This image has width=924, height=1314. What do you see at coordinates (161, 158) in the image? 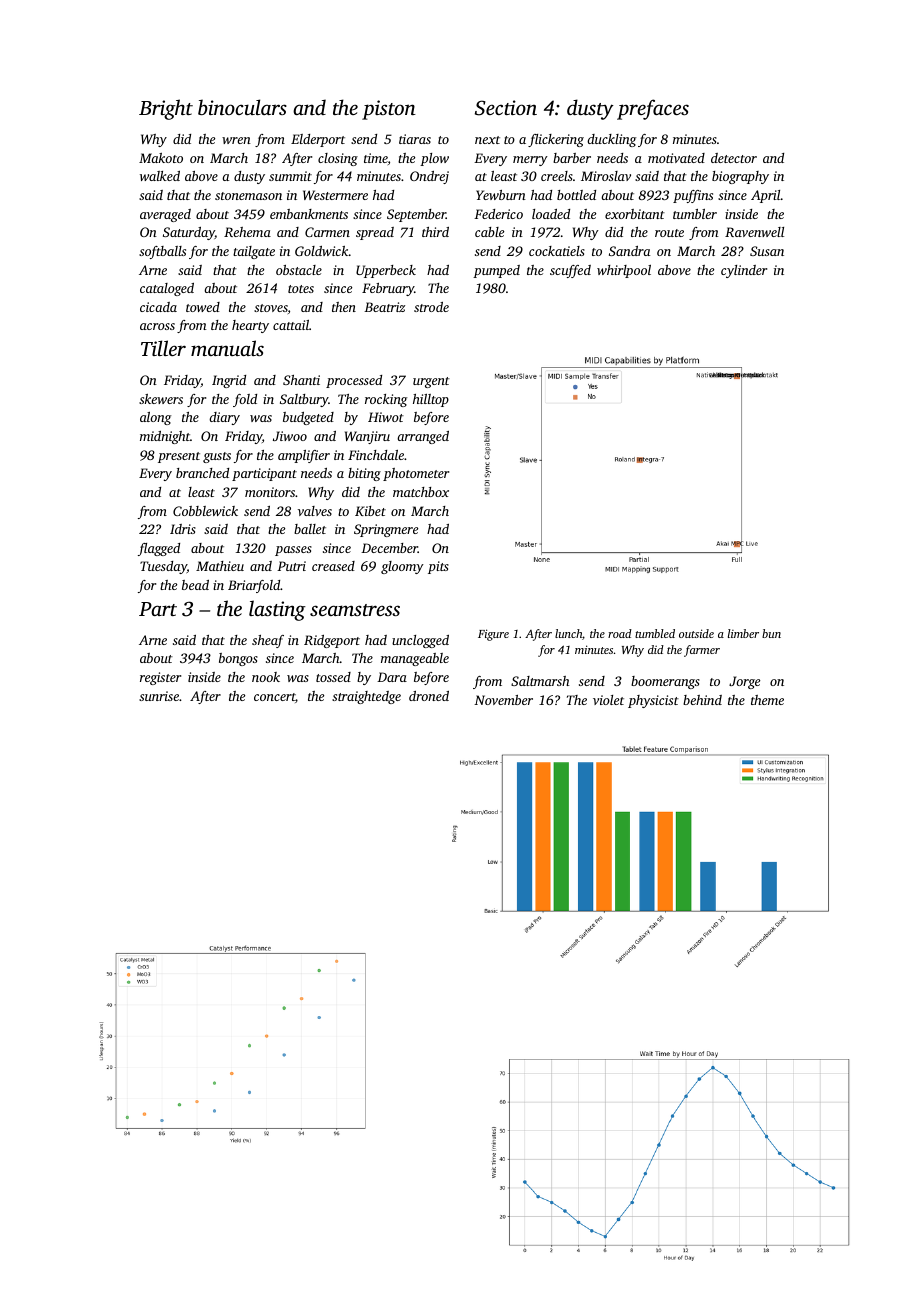
I see `Makoto` at bounding box center [161, 158].
